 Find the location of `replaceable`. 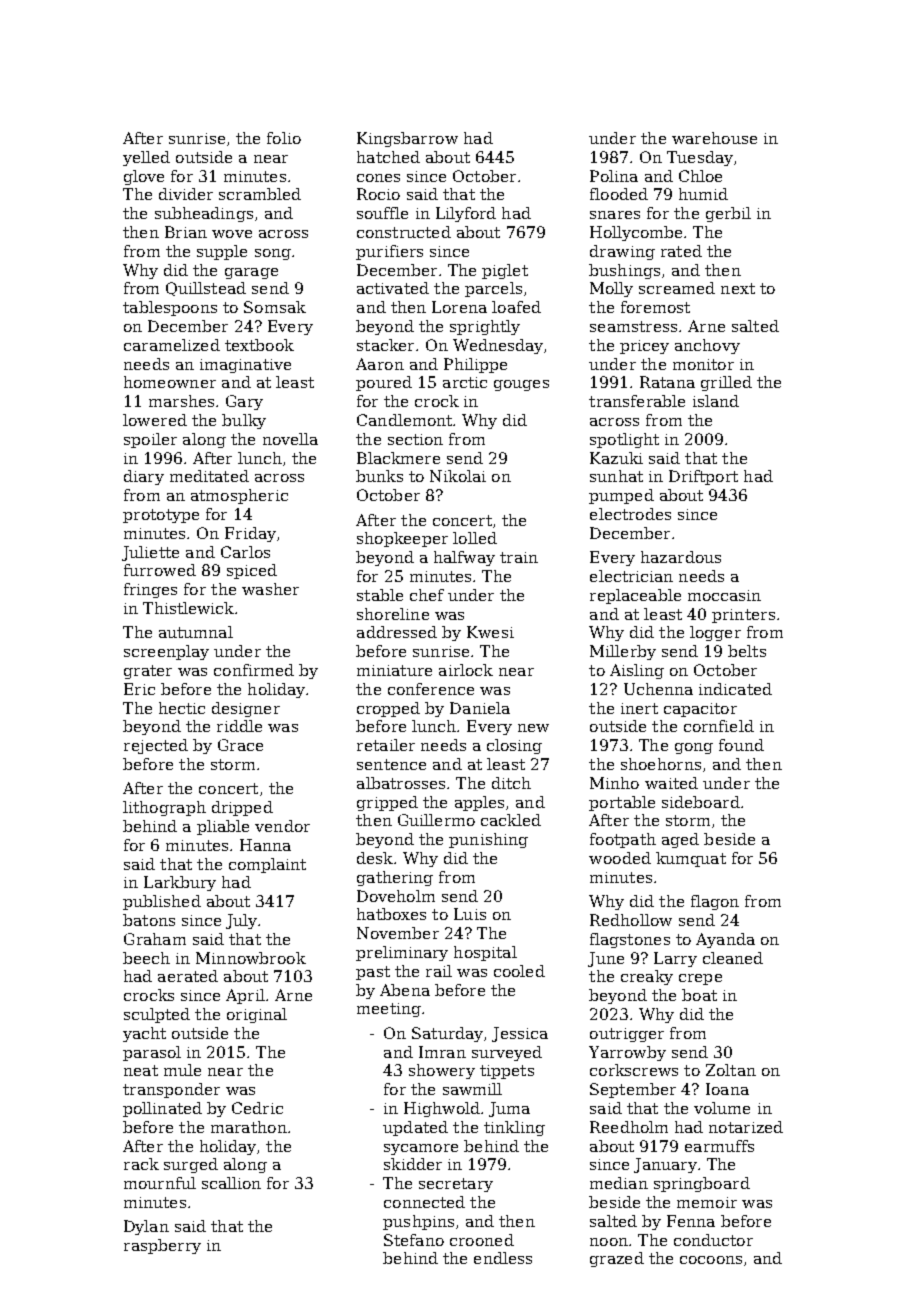

replaceable is located at coordinates (635, 596).
